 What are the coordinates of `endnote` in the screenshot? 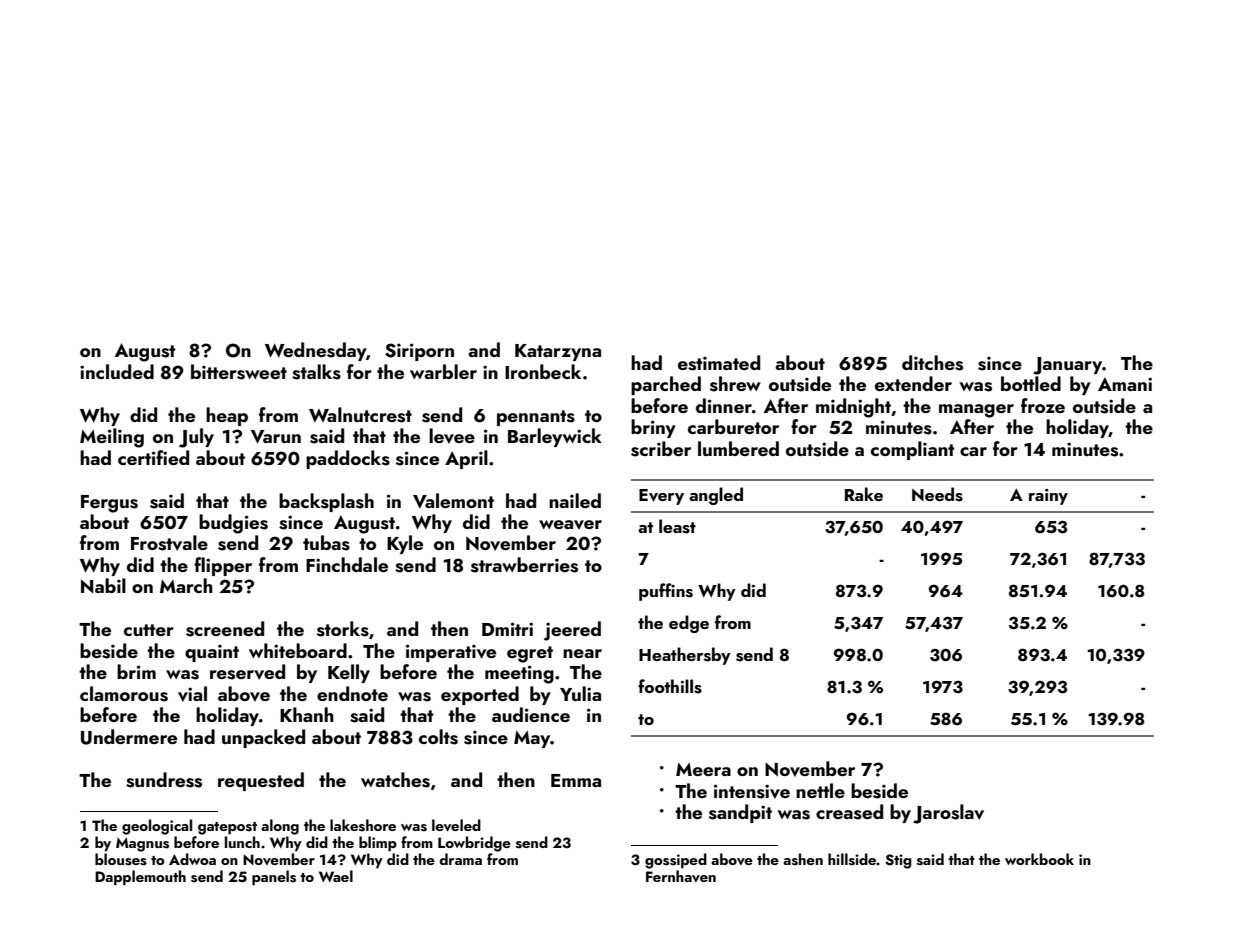 It's located at (352, 693).
